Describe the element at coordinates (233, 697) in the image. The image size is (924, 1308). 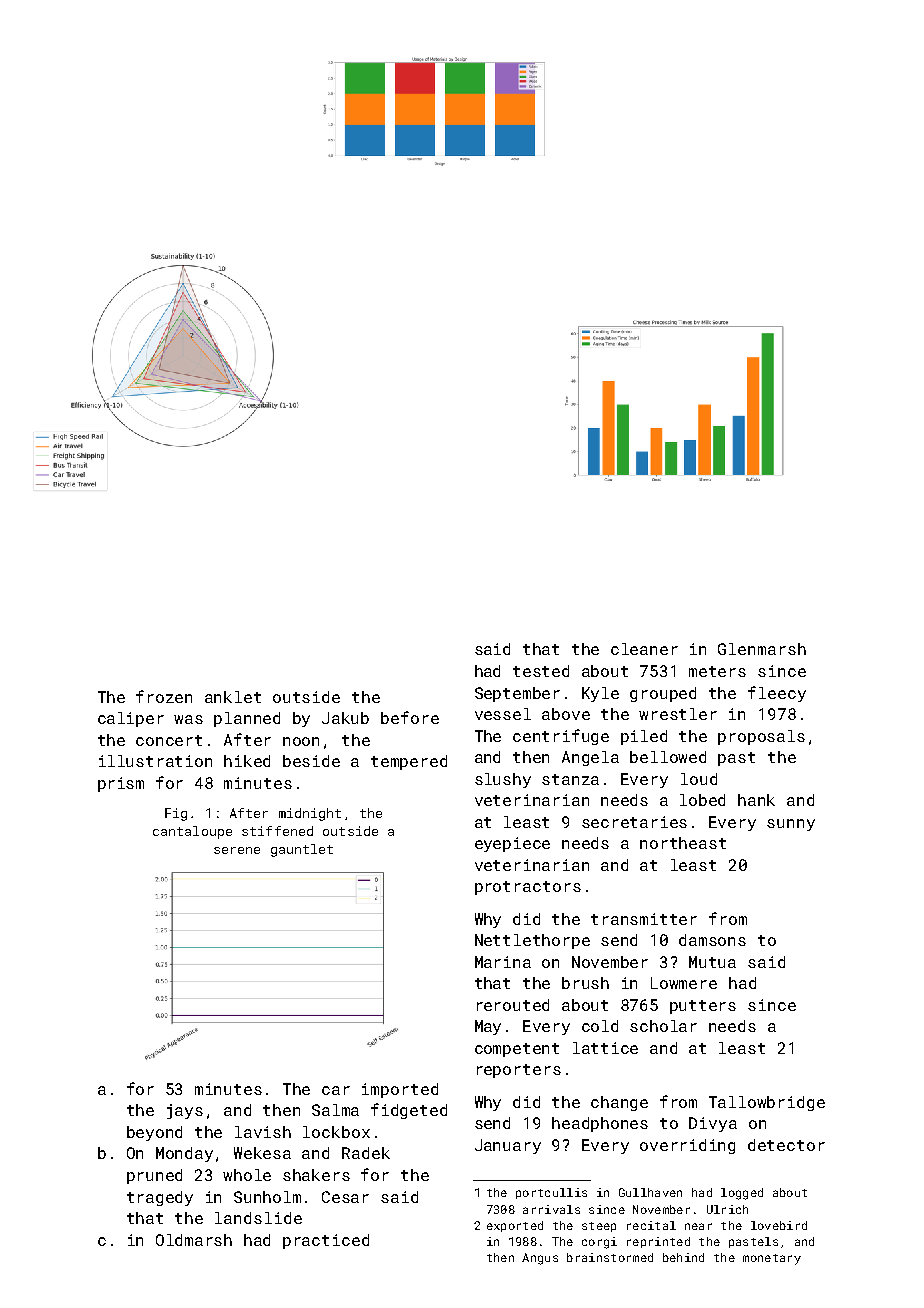
I see `anklet` at that location.
